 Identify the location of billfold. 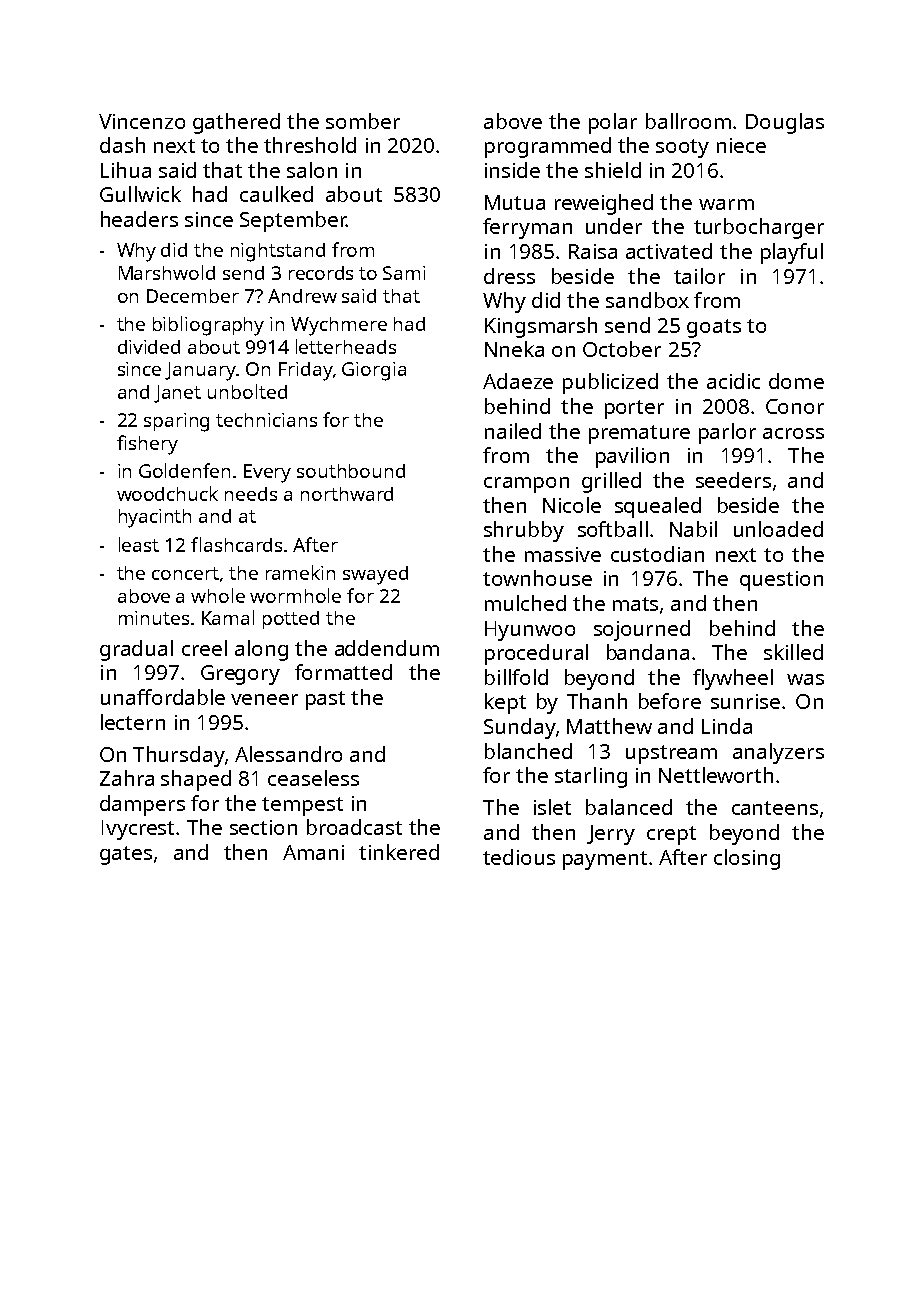
(516, 677).
